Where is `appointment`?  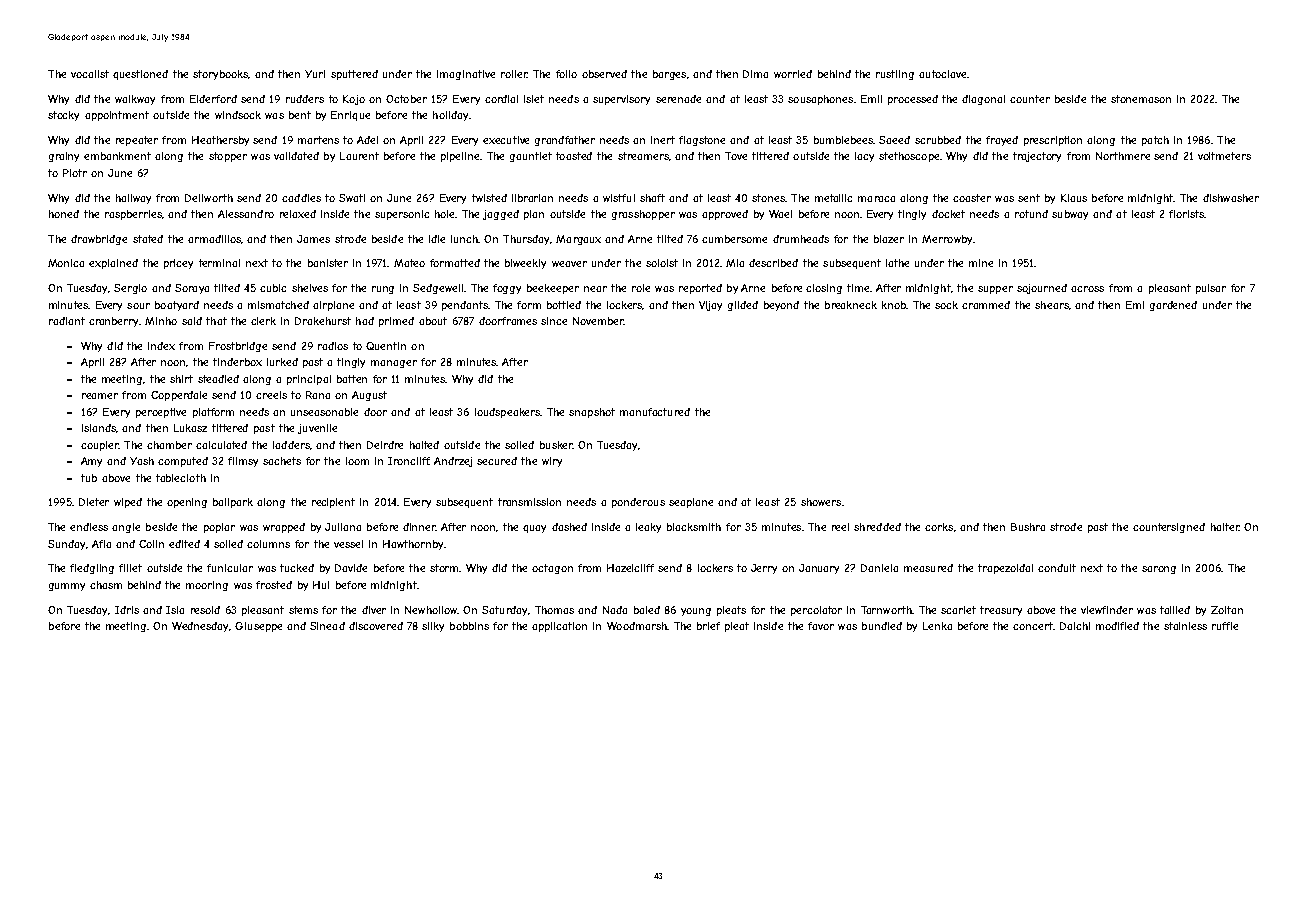
appointment is located at coordinates (117, 116).
